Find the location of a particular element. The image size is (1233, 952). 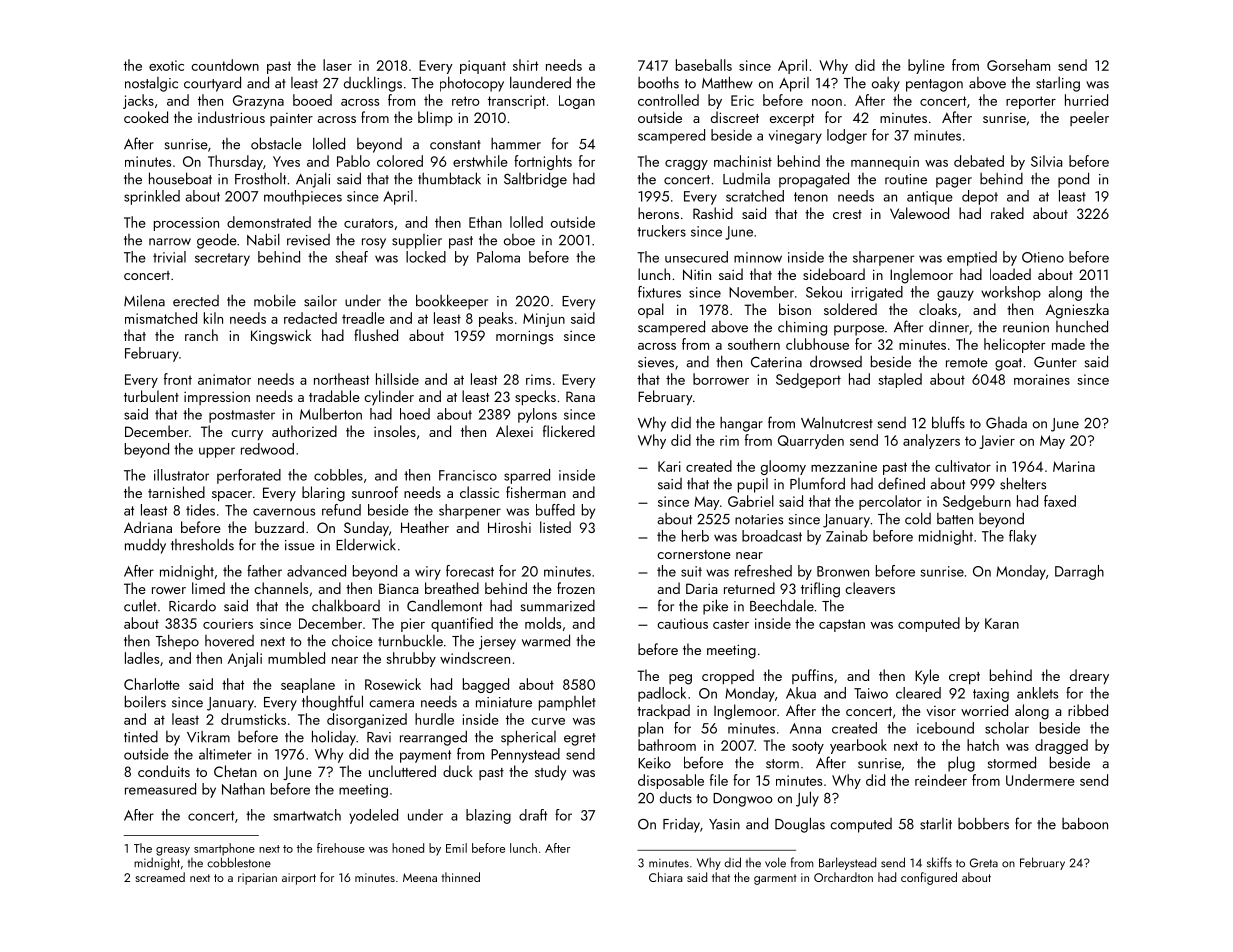

cornerstone is located at coordinates (694, 554).
